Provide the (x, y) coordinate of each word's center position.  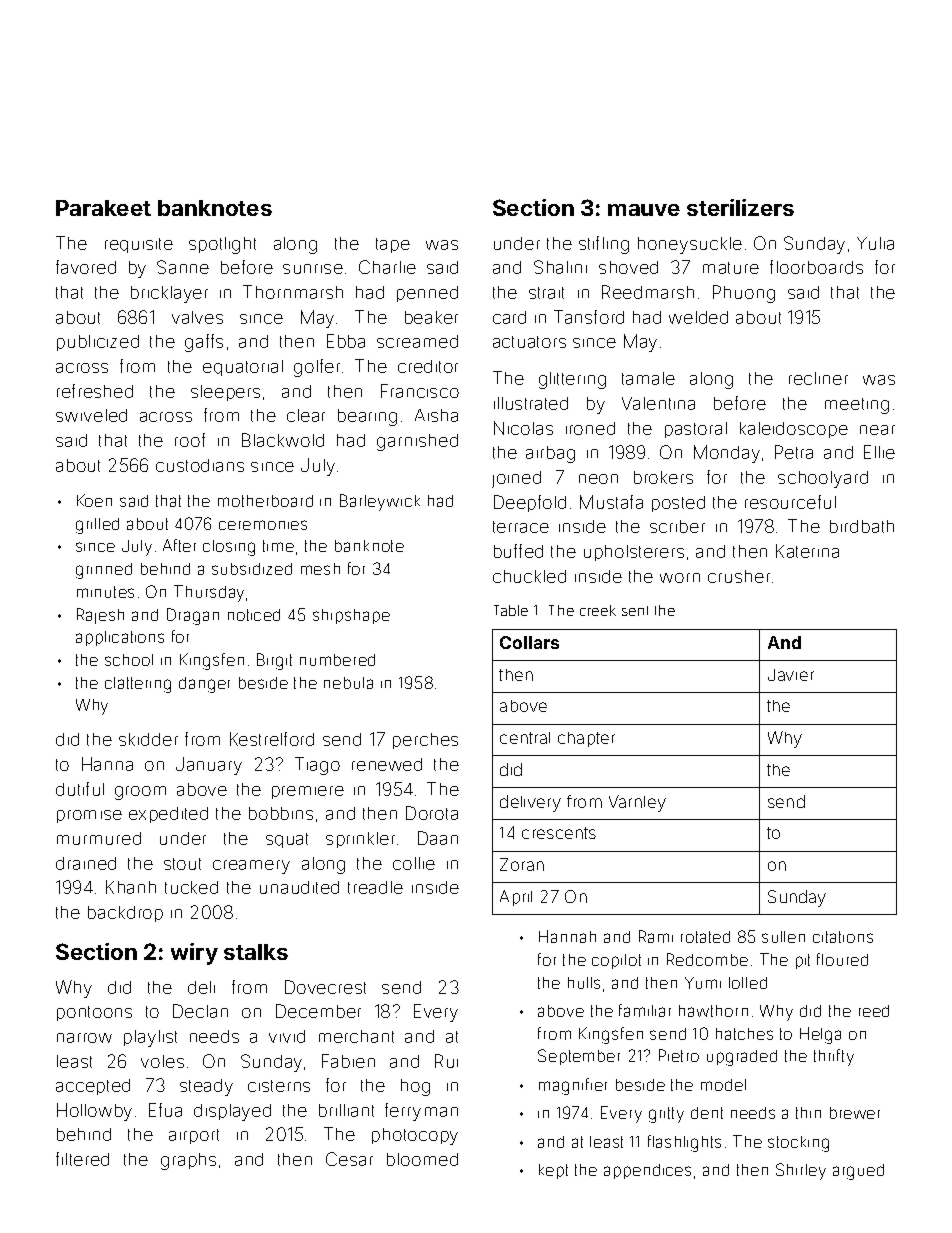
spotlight (222, 245)
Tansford (589, 317)
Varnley (637, 803)
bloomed (422, 1159)
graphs (188, 1161)
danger (204, 685)
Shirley (801, 1171)
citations (843, 937)
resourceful (790, 502)
